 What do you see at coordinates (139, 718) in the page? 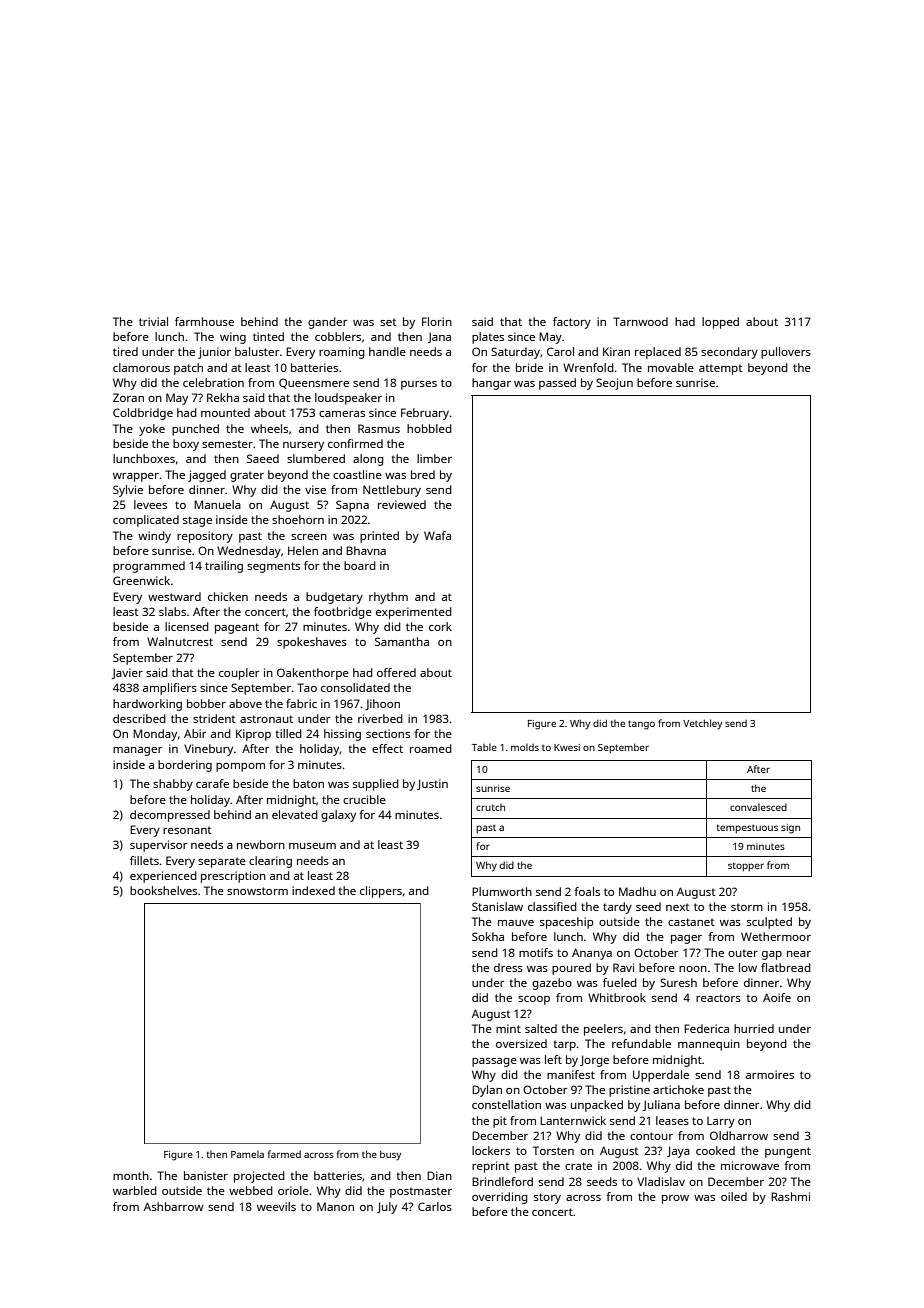
I see `described` at bounding box center [139, 718].
